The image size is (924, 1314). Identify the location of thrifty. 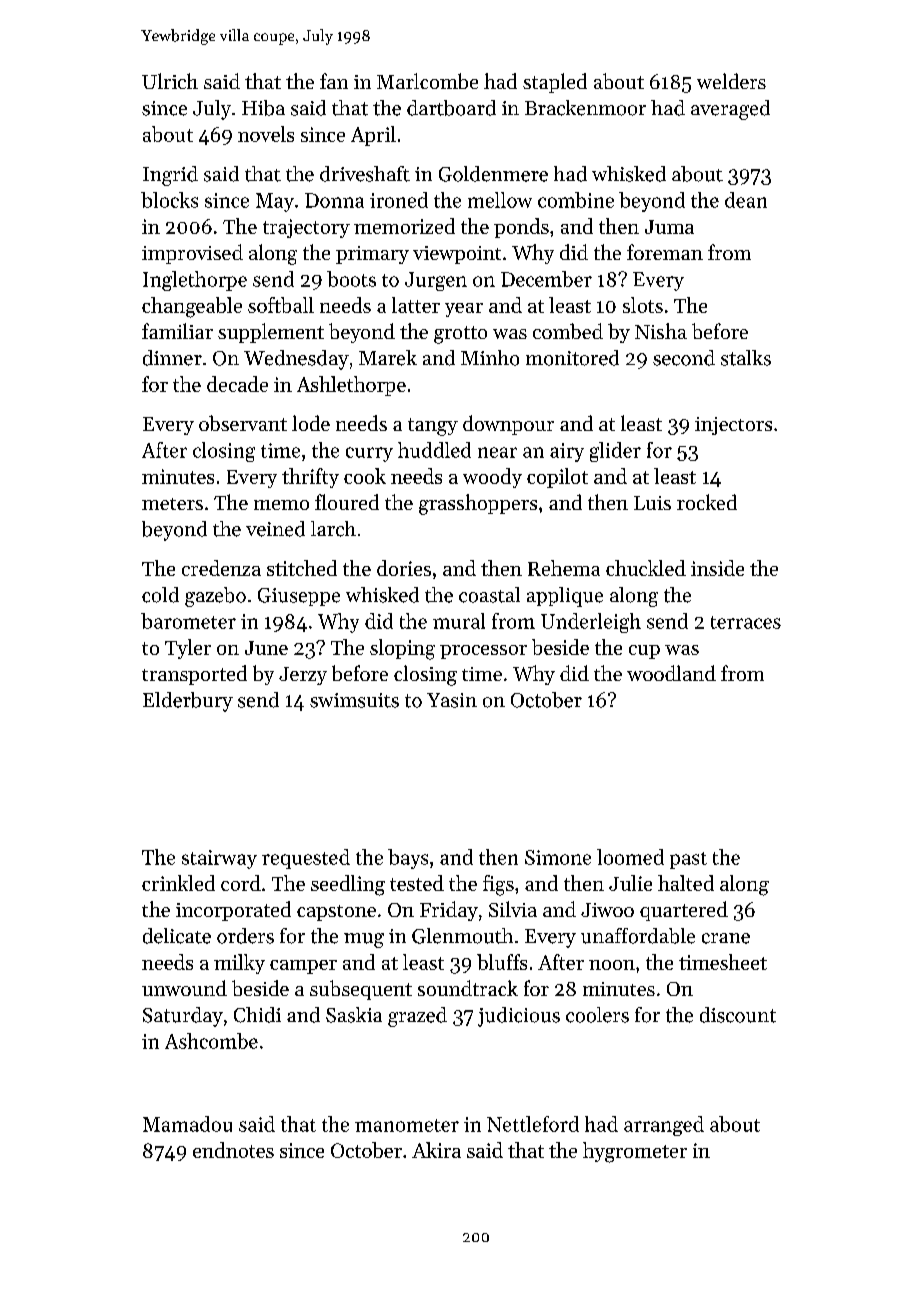
(310, 478).
